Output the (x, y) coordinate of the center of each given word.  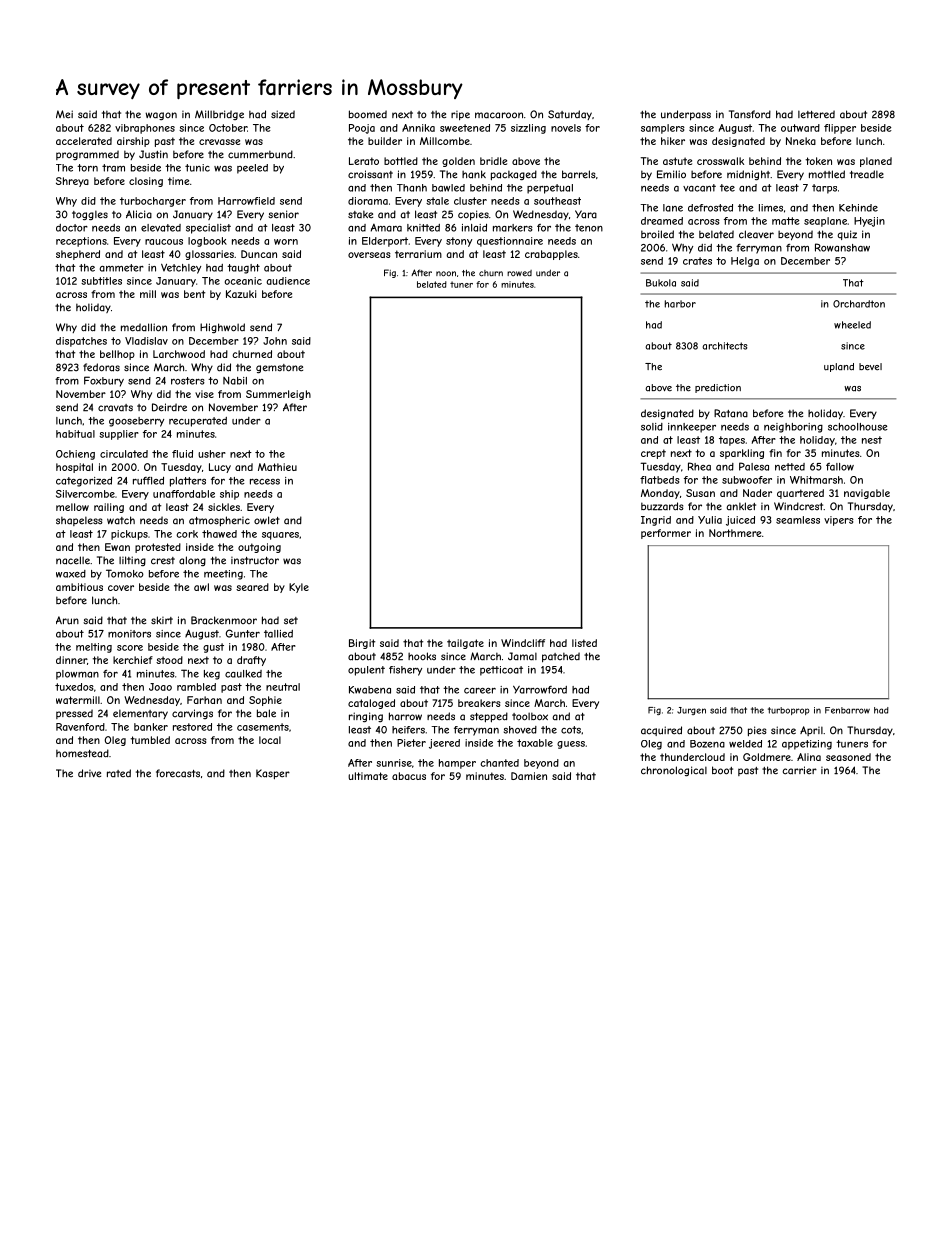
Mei (64, 114)
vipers (839, 521)
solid (652, 427)
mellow (72, 507)
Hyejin (869, 222)
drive (89, 773)
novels (566, 128)
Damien (529, 776)
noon (446, 274)
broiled (657, 234)
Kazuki (241, 294)
